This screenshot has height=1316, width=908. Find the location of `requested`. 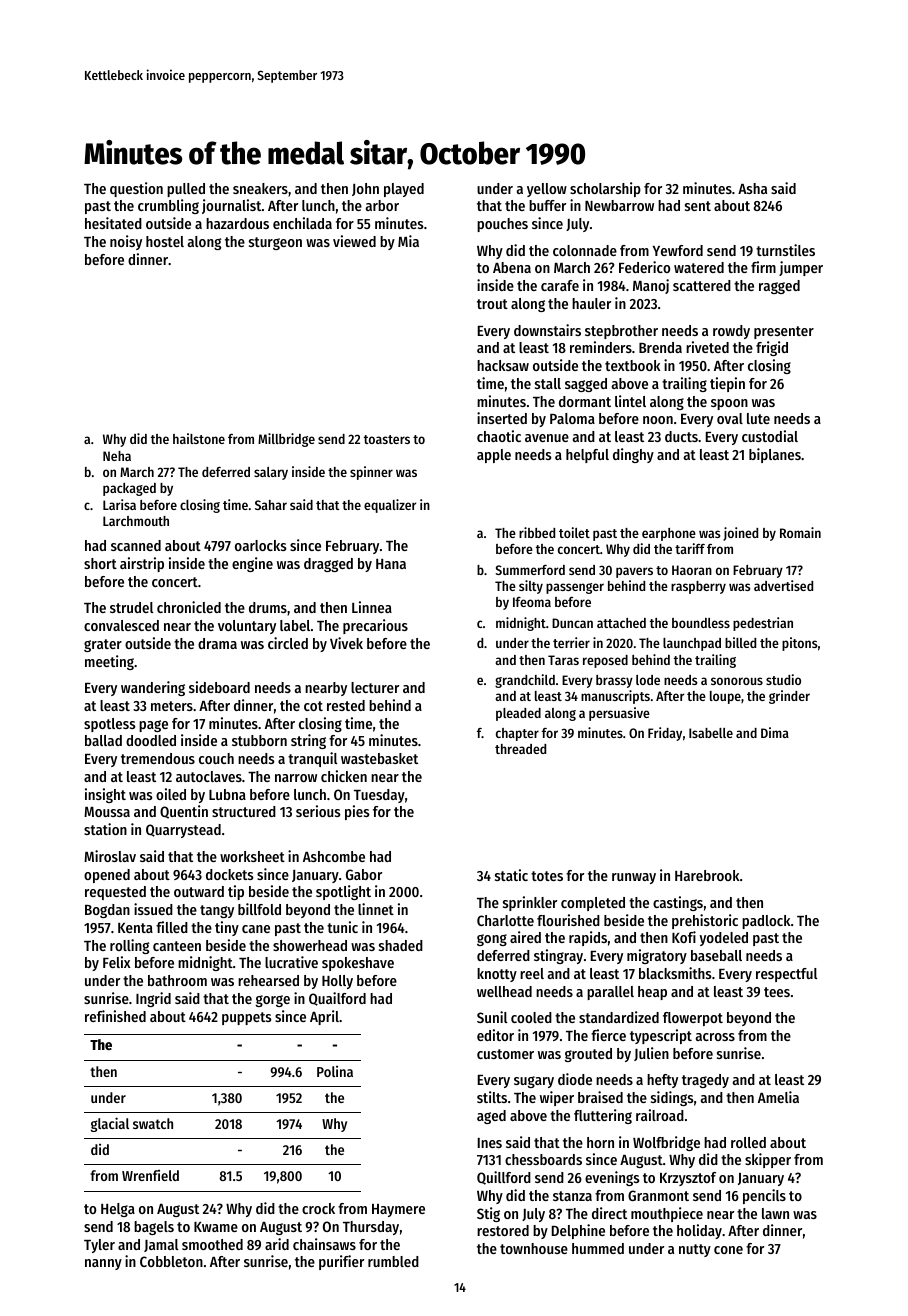

requested is located at coordinates (115, 893).
